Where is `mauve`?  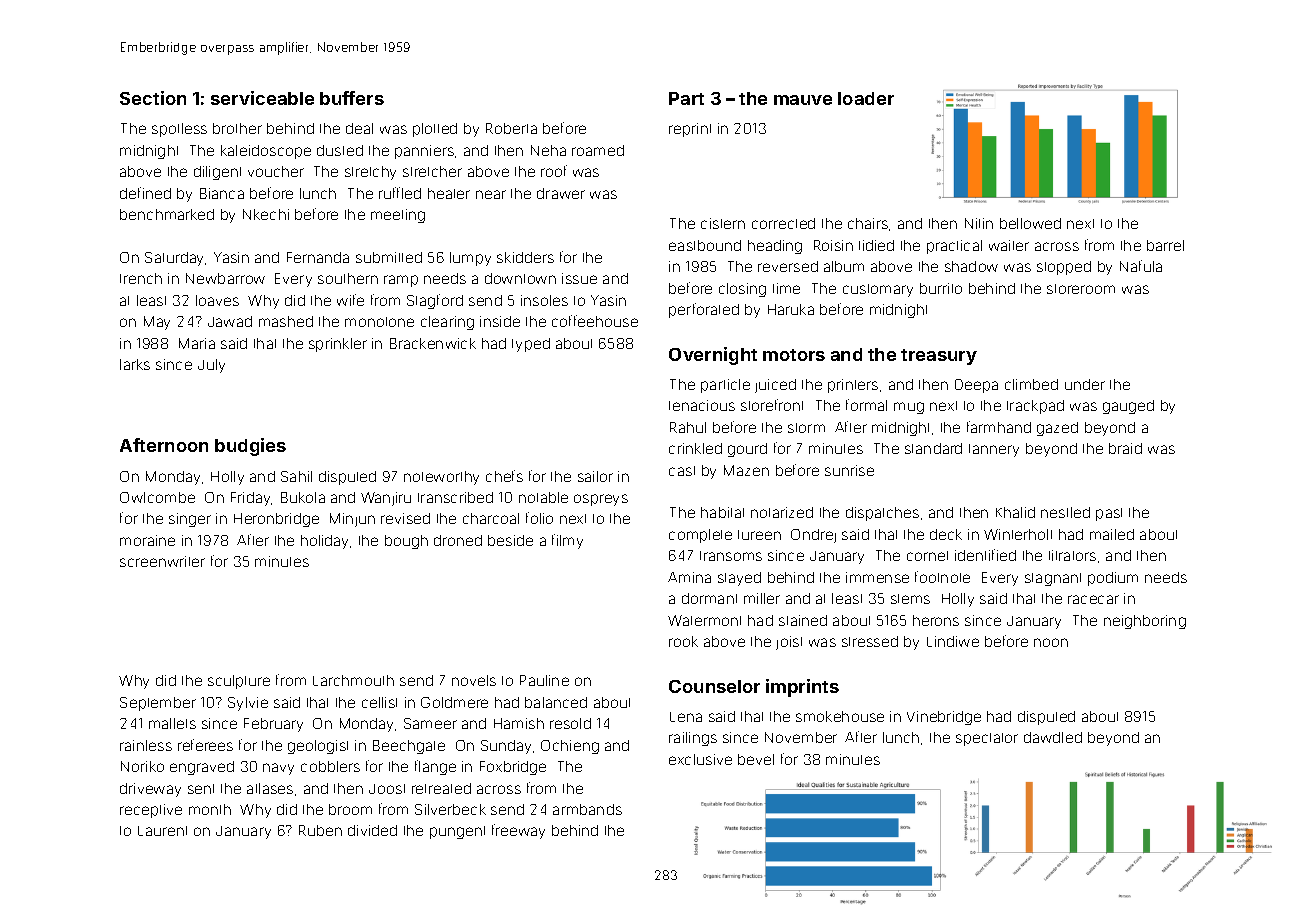 mauve is located at coordinates (803, 100).
